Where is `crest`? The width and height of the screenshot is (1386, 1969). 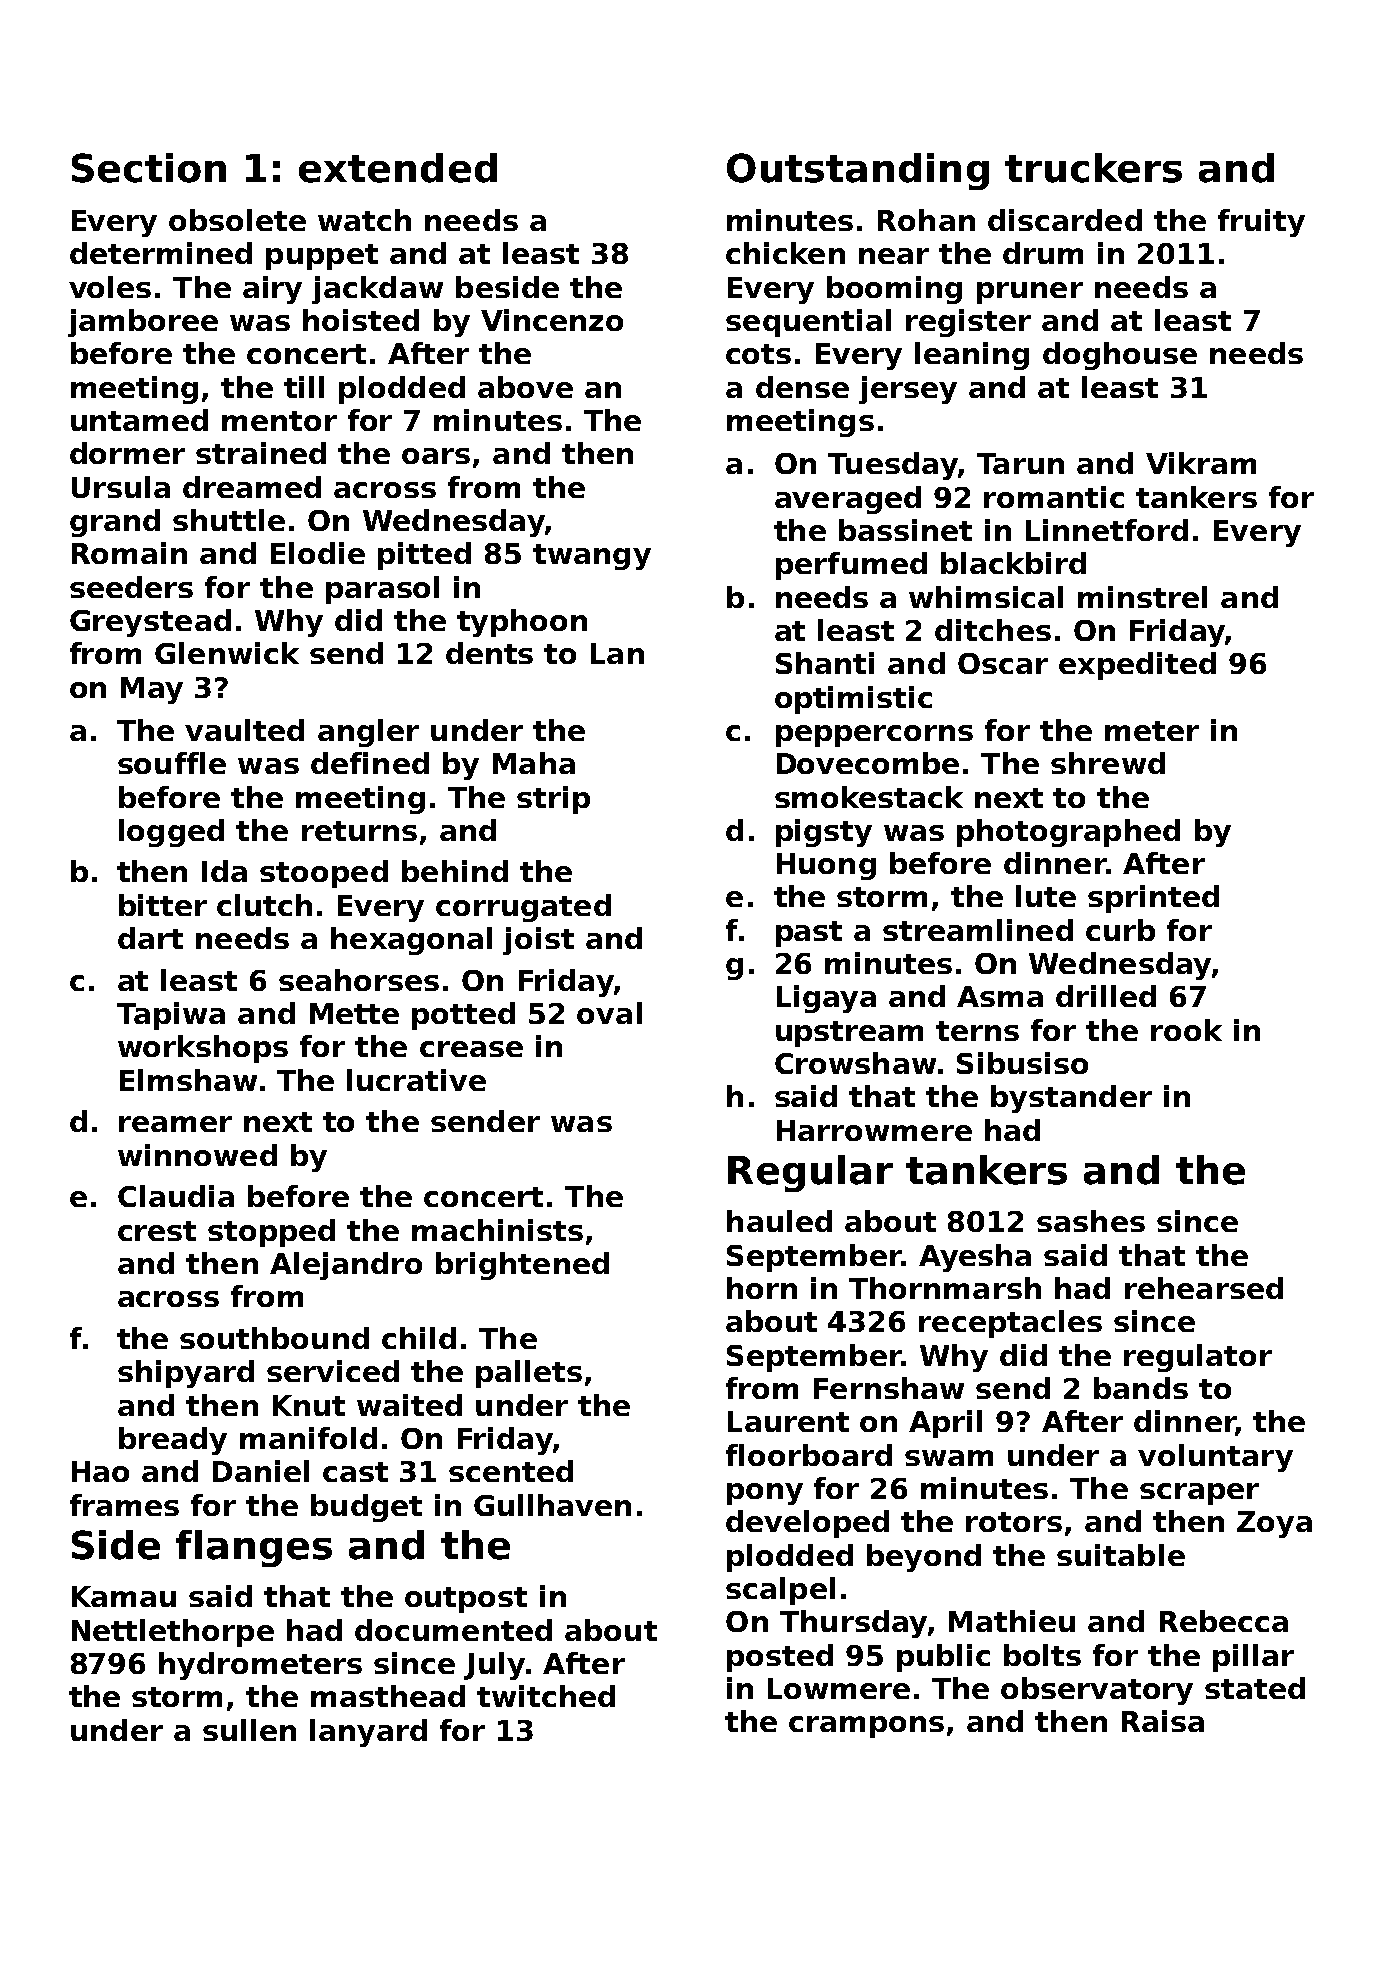
crest is located at coordinates (157, 1231).
